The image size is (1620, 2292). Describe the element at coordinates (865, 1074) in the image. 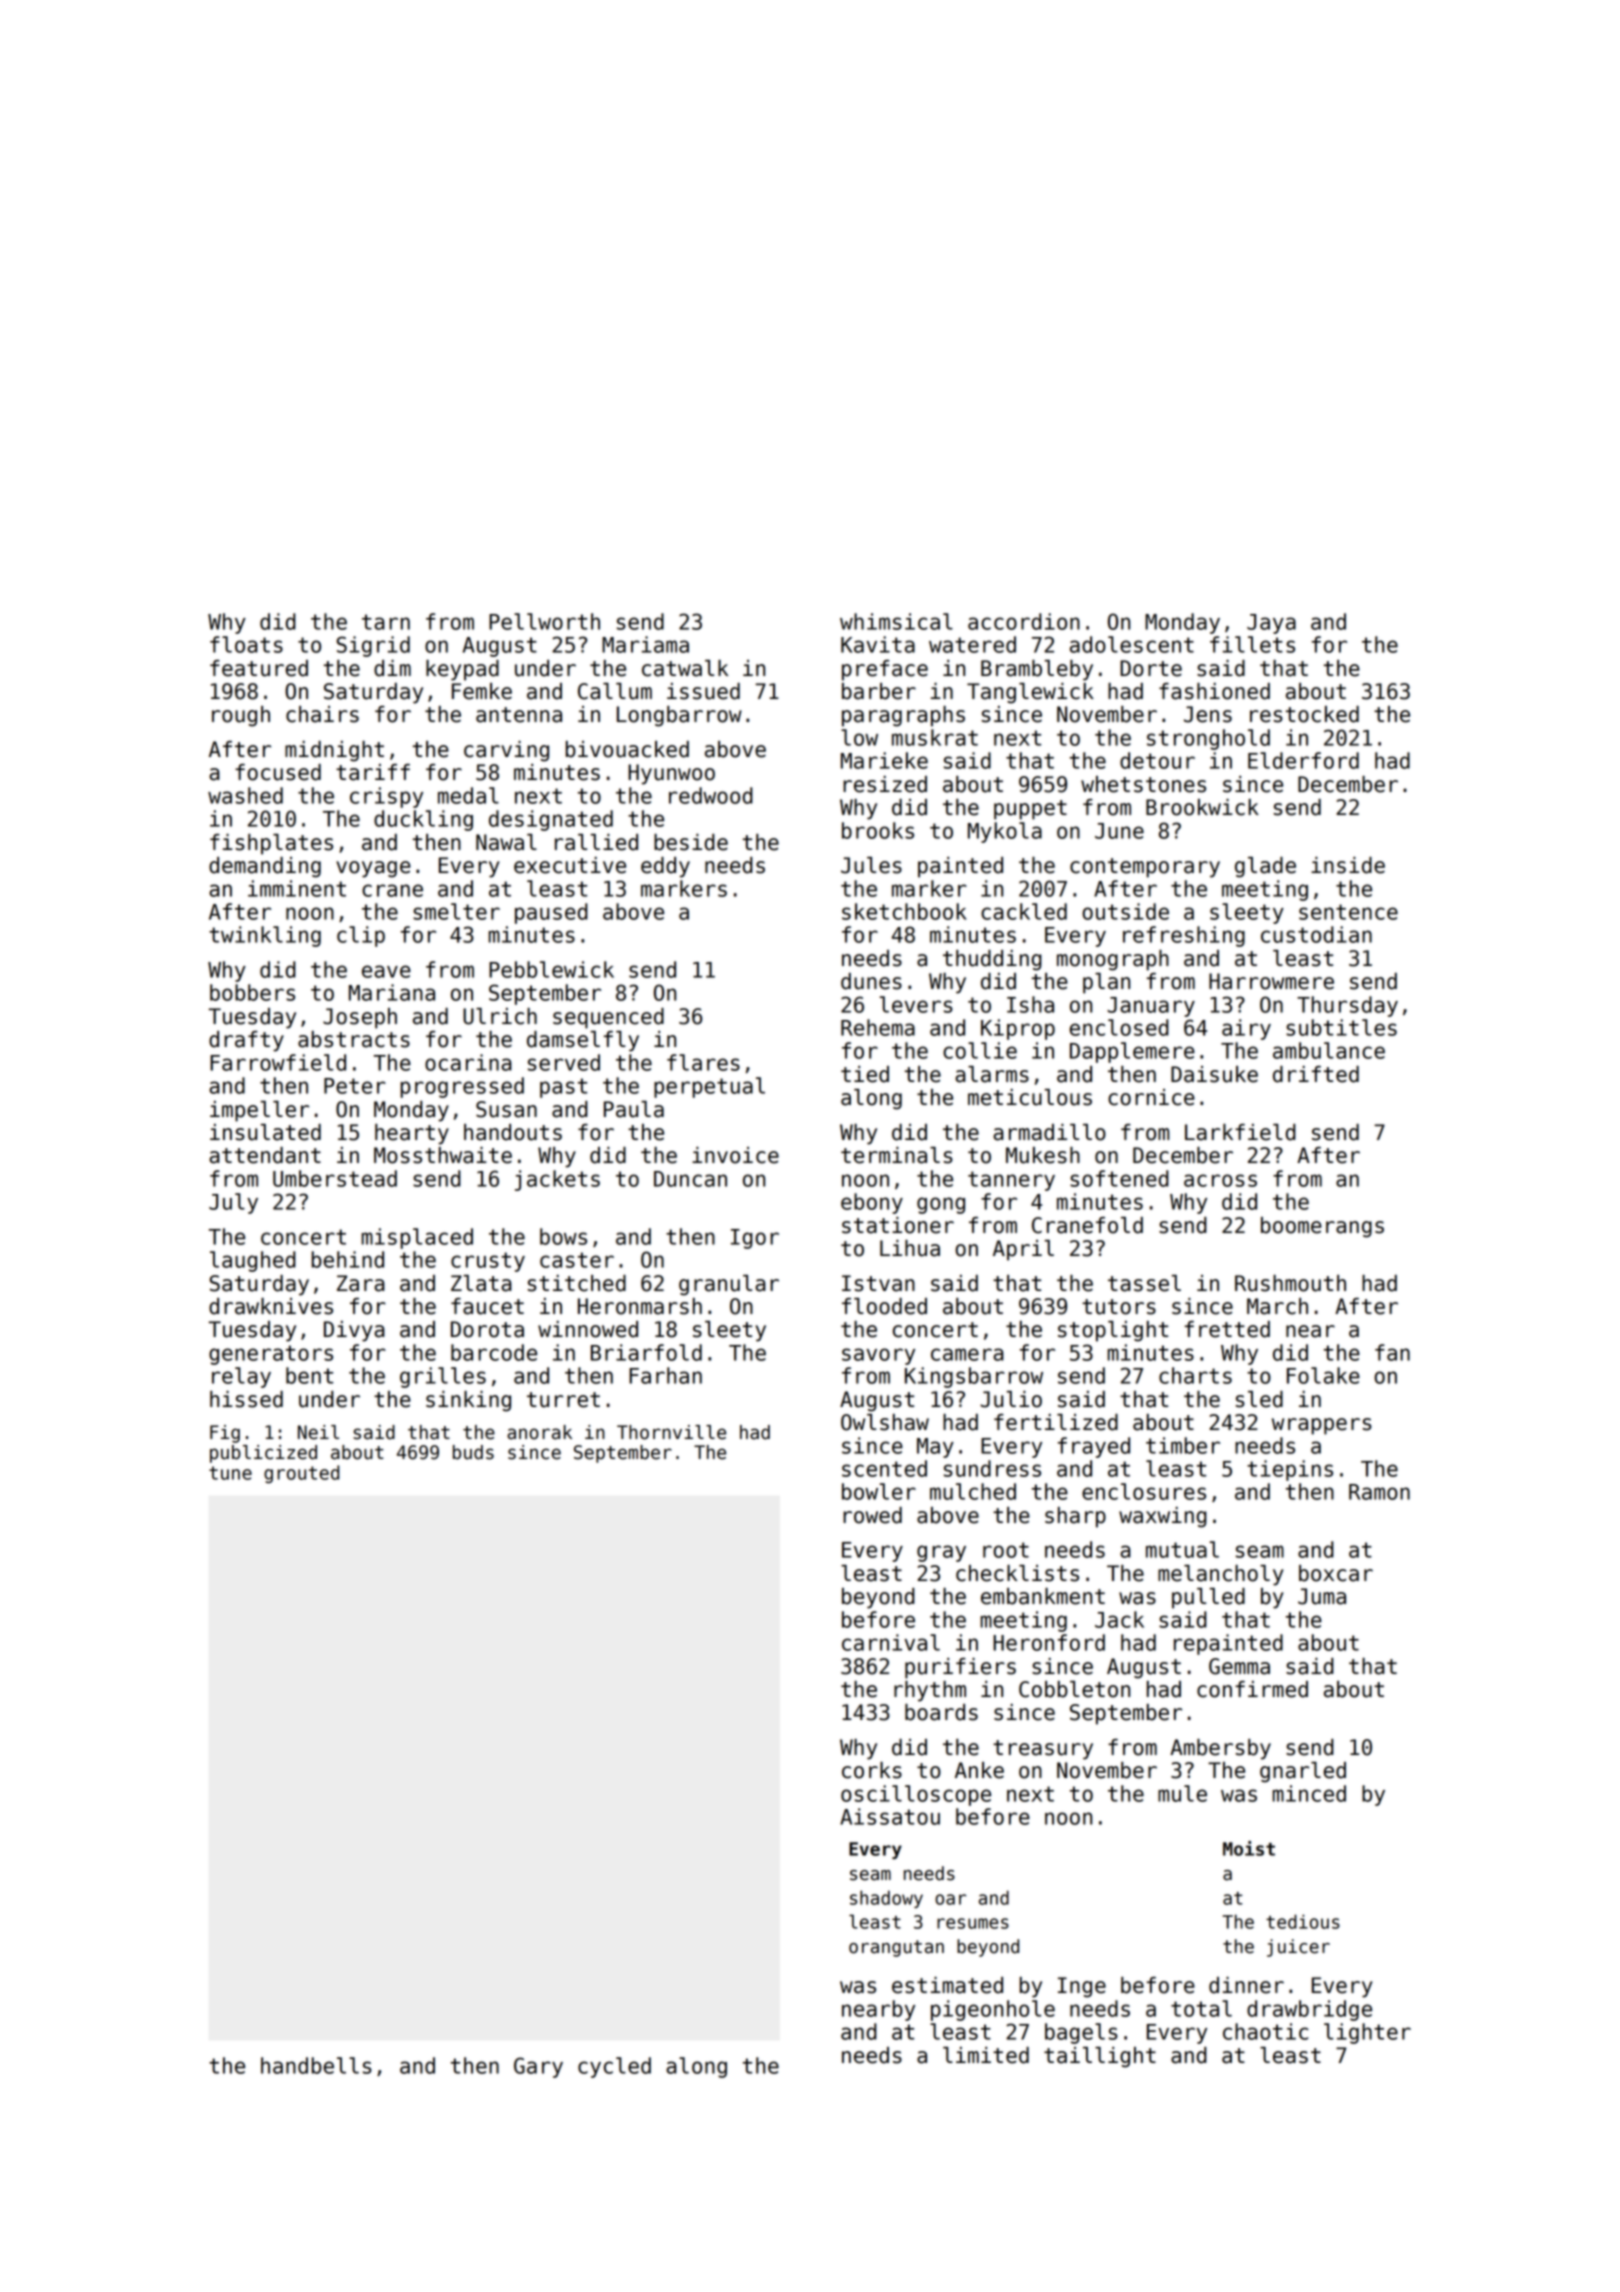

I see `tied` at that location.
